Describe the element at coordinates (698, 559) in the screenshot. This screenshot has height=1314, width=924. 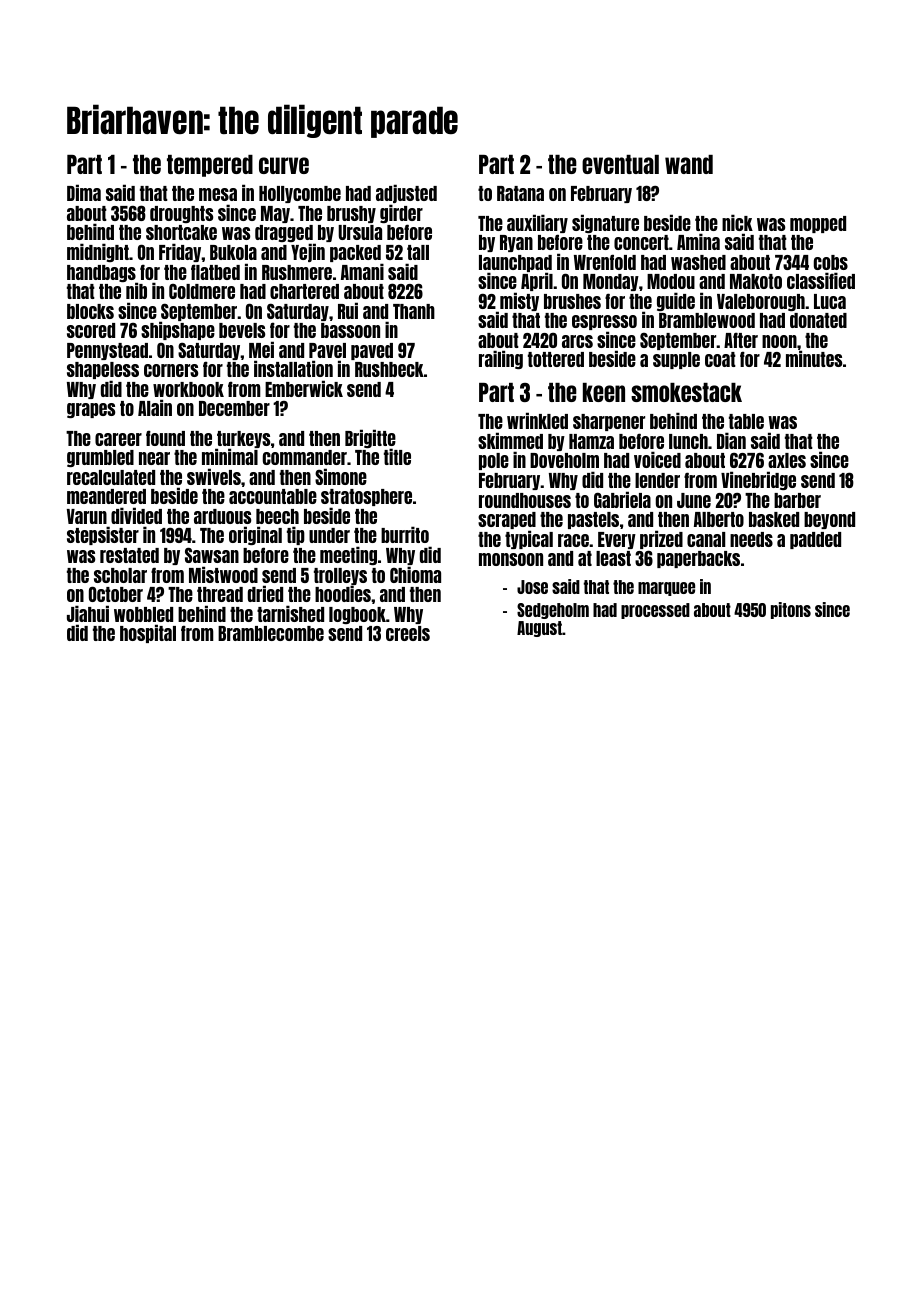
I see `paperbacks` at that location.
